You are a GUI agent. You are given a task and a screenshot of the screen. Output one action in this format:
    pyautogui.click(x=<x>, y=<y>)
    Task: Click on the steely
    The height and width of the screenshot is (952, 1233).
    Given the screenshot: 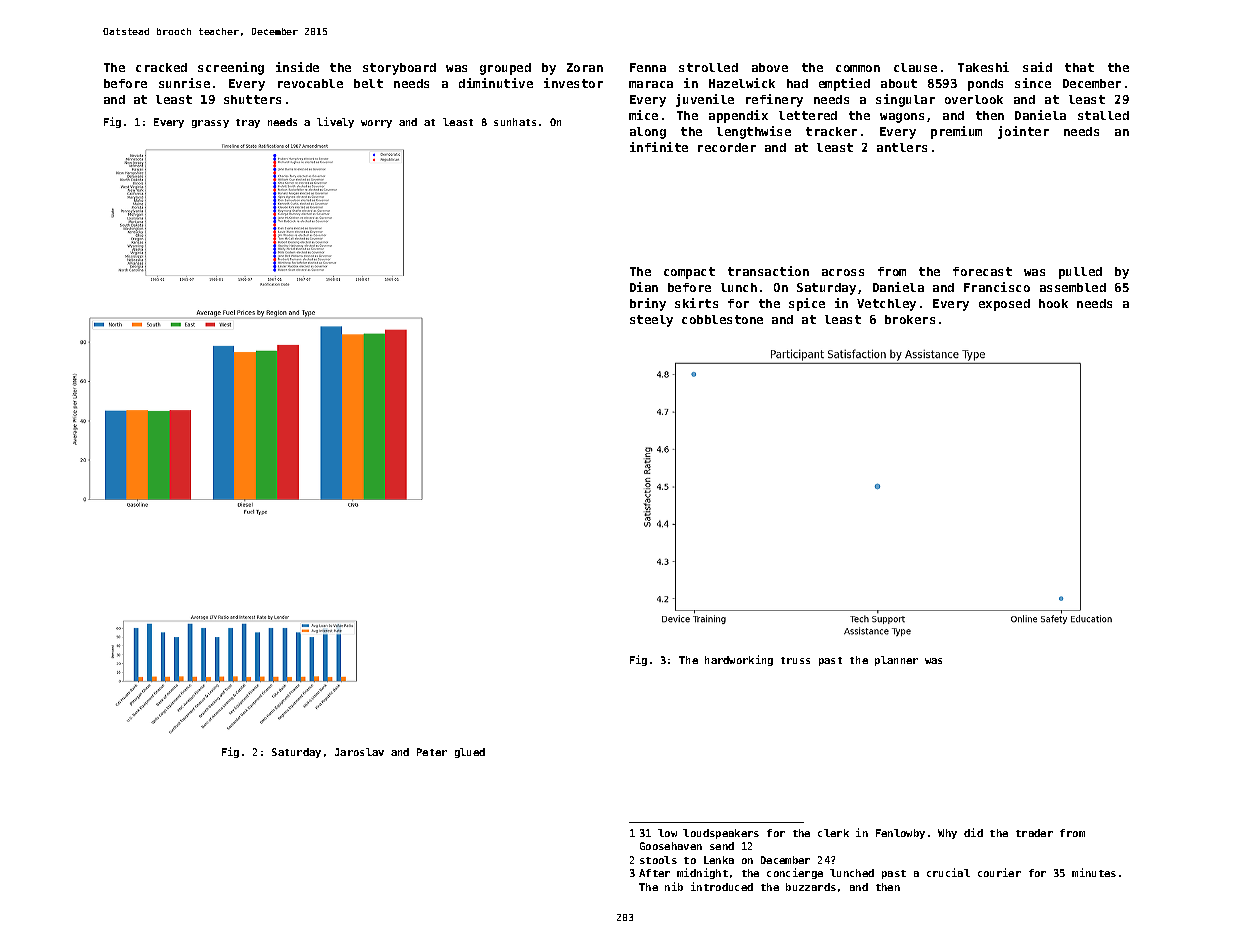 What is the action you would take?
    pyautogui.click(x=651, y=321)
